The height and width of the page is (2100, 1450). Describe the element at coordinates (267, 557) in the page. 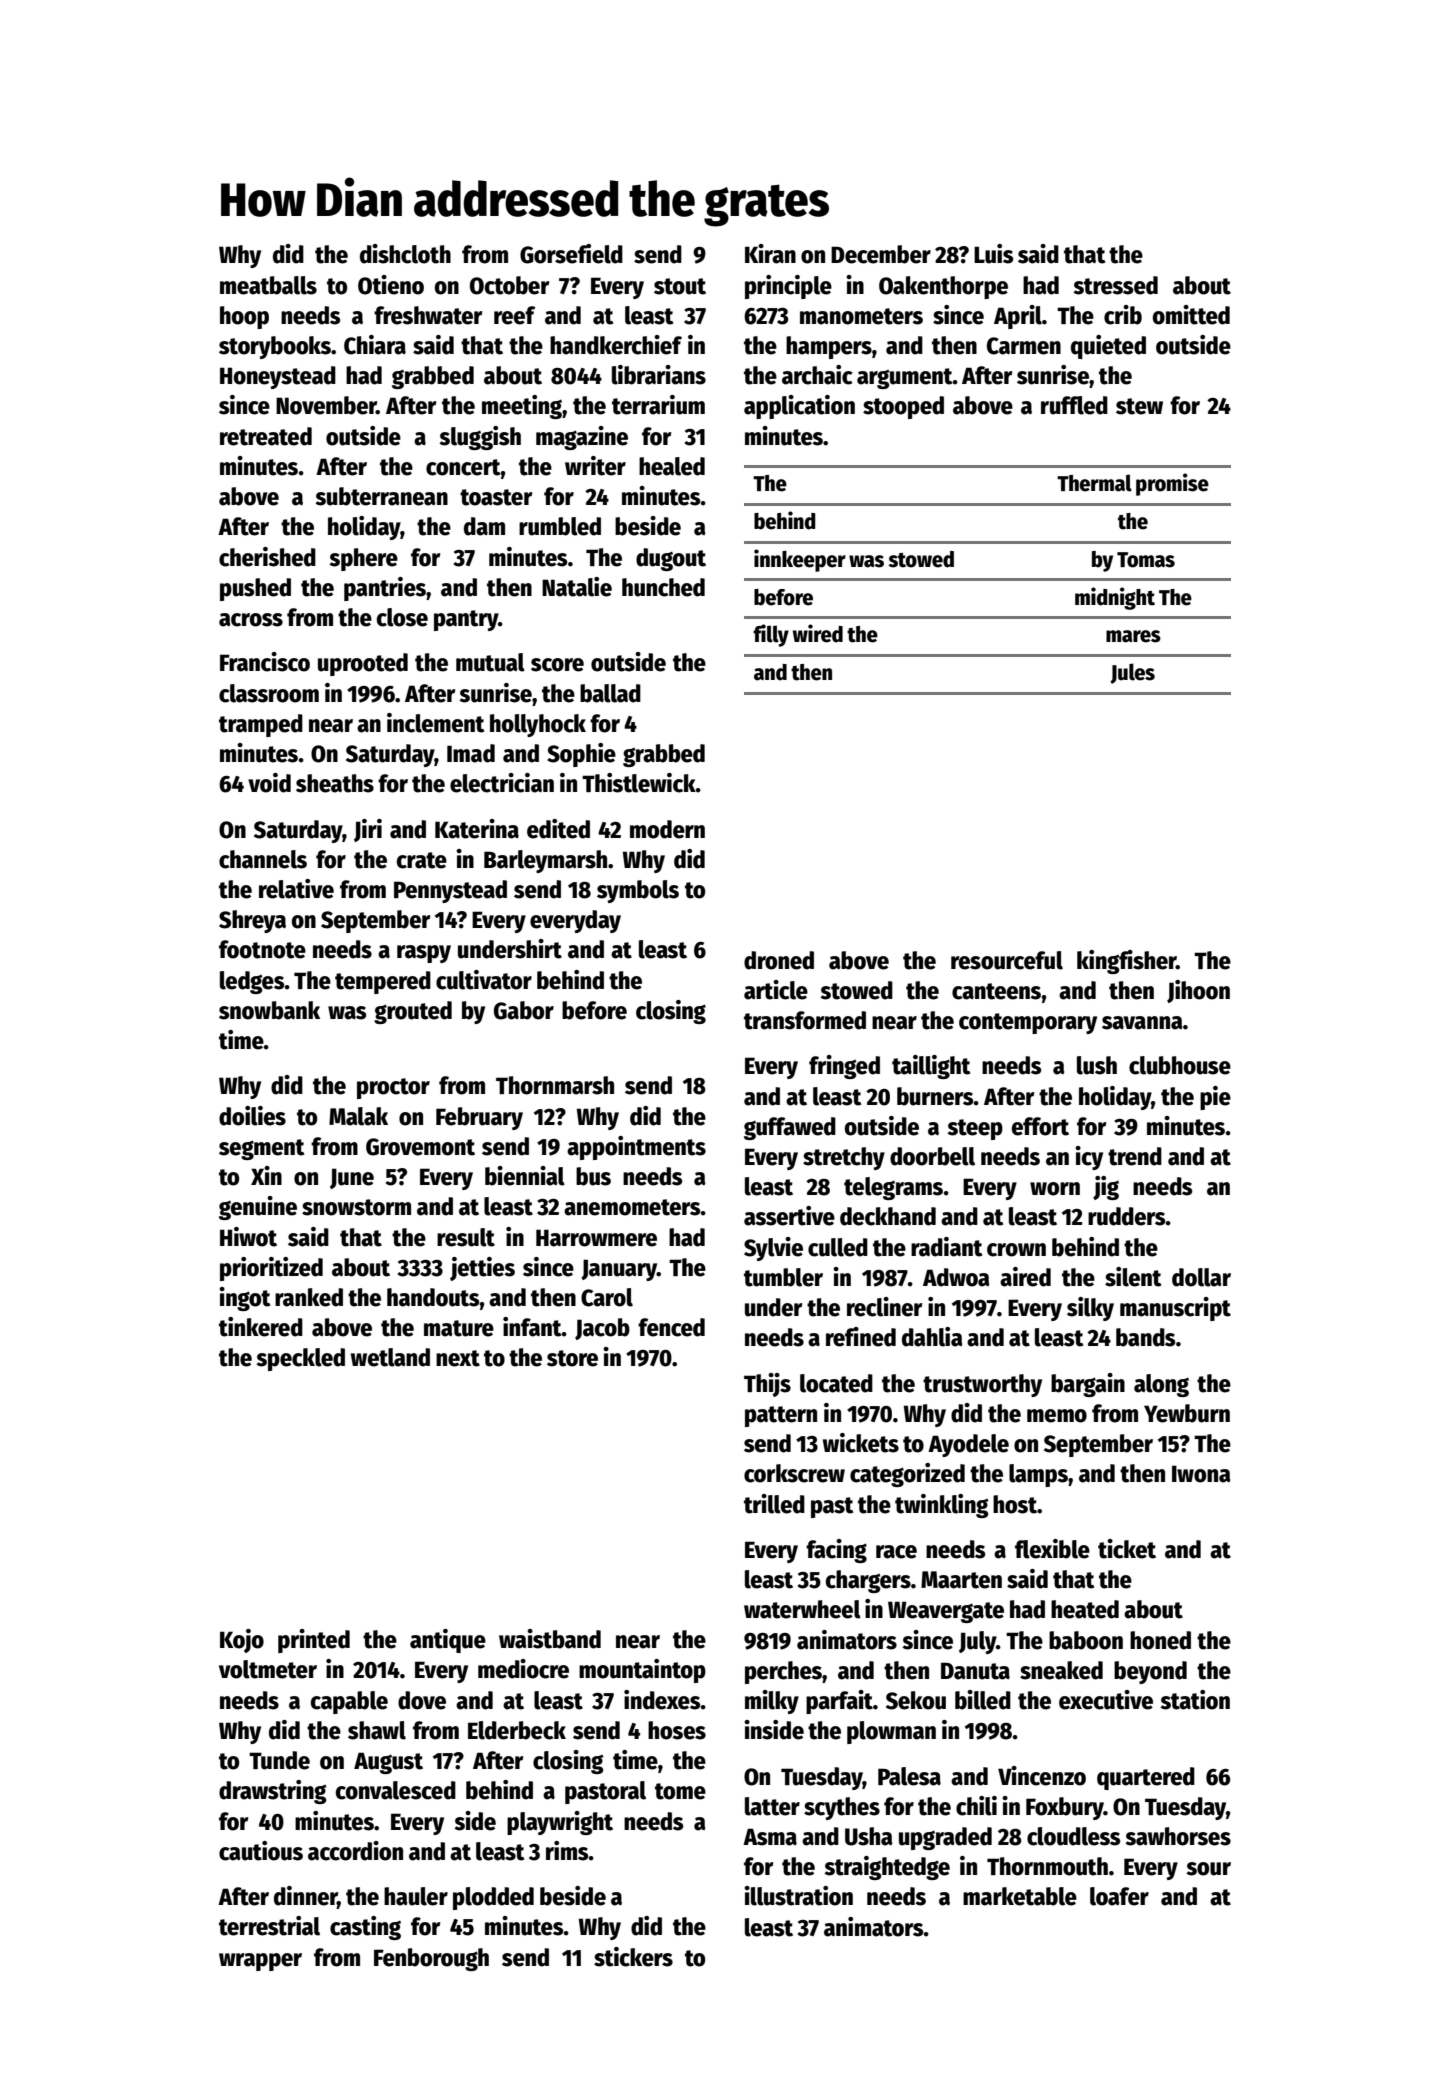

I see `cherished` at that location.
